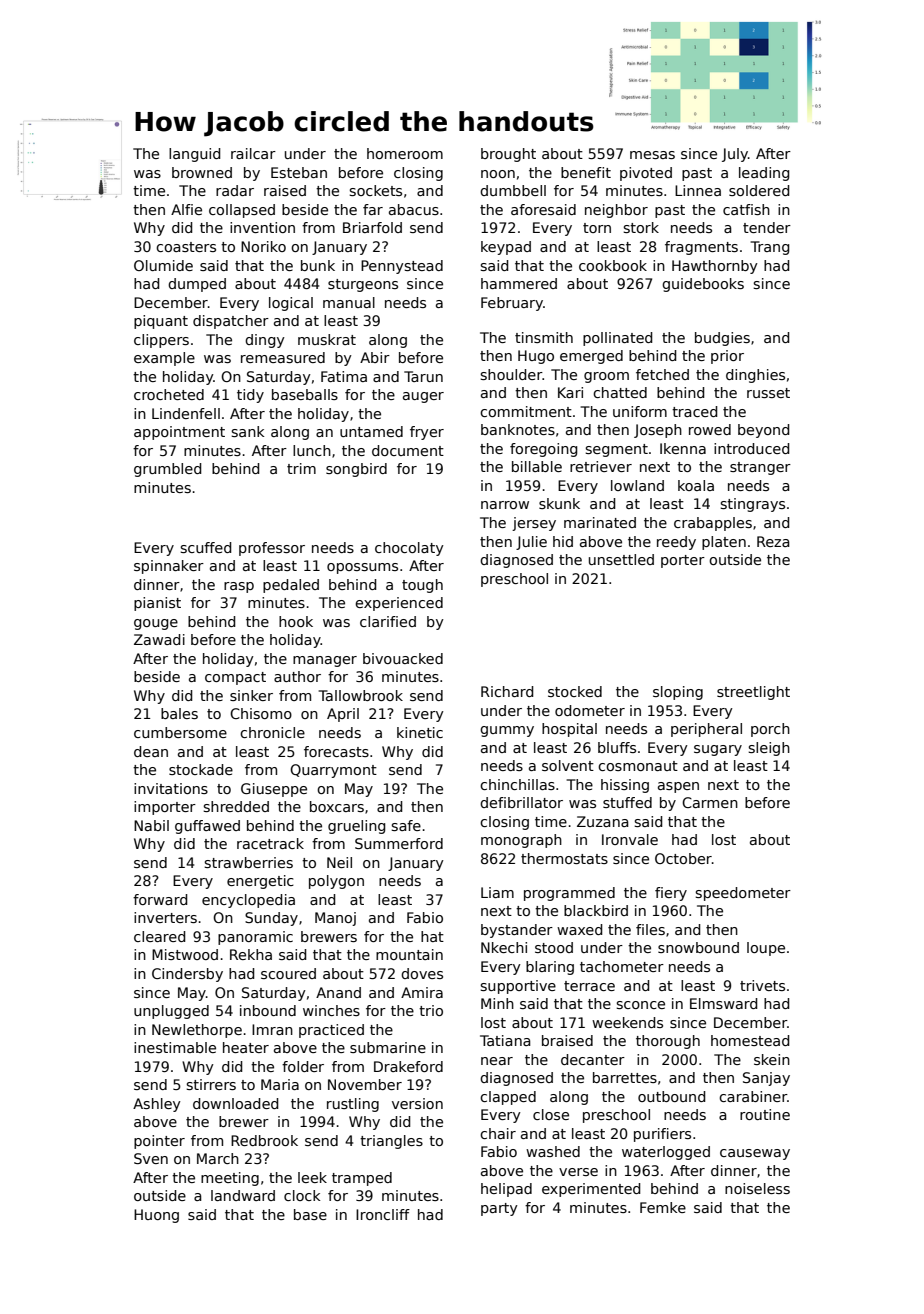 This screenshot has width=924, height=1314. What do you see at coordinates (272, 549) in the screenshot?
I see `professor` at bounding box center [272, 549].
